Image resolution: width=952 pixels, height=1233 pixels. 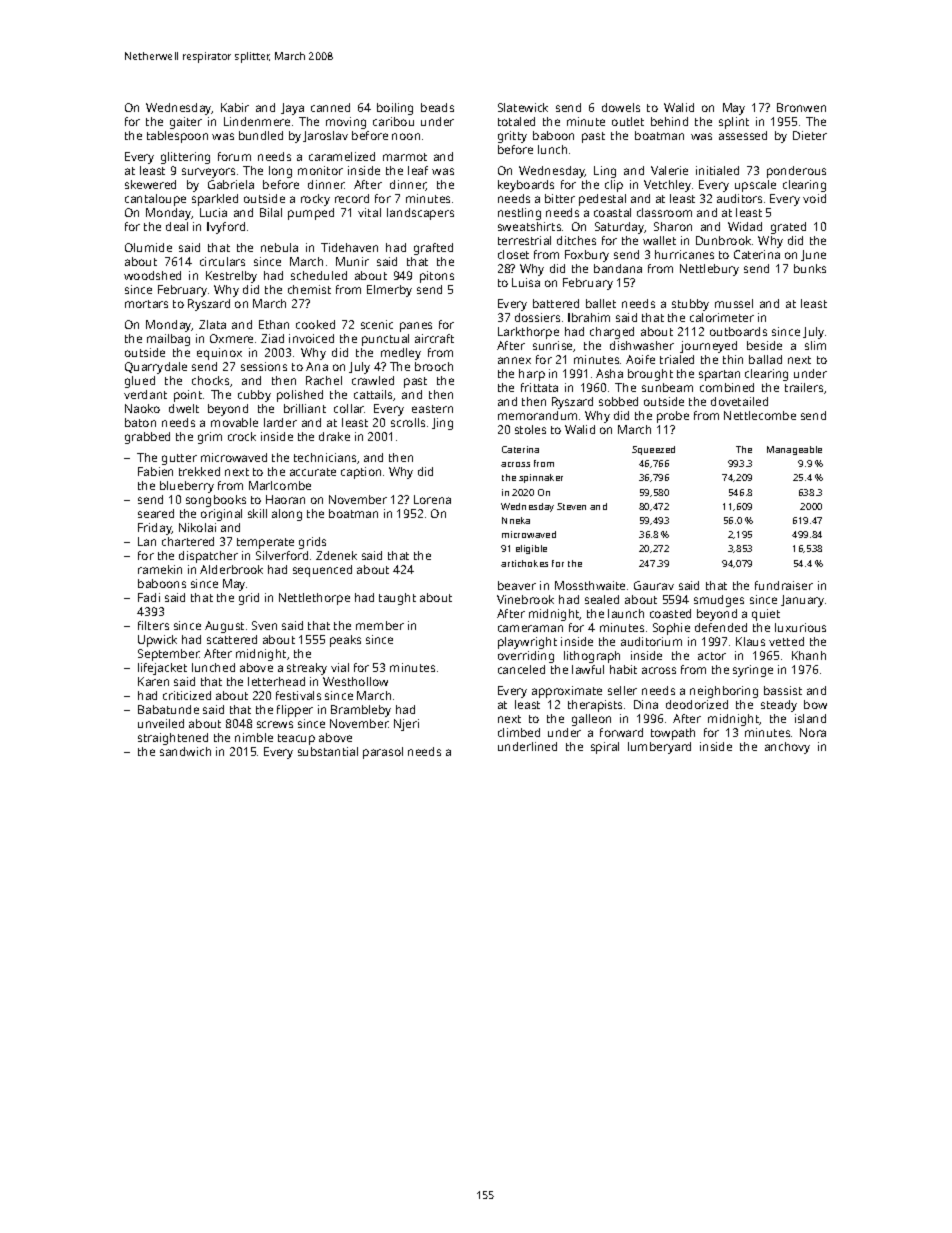 I want to click on dispatcher, so click(x=208, y=557).
